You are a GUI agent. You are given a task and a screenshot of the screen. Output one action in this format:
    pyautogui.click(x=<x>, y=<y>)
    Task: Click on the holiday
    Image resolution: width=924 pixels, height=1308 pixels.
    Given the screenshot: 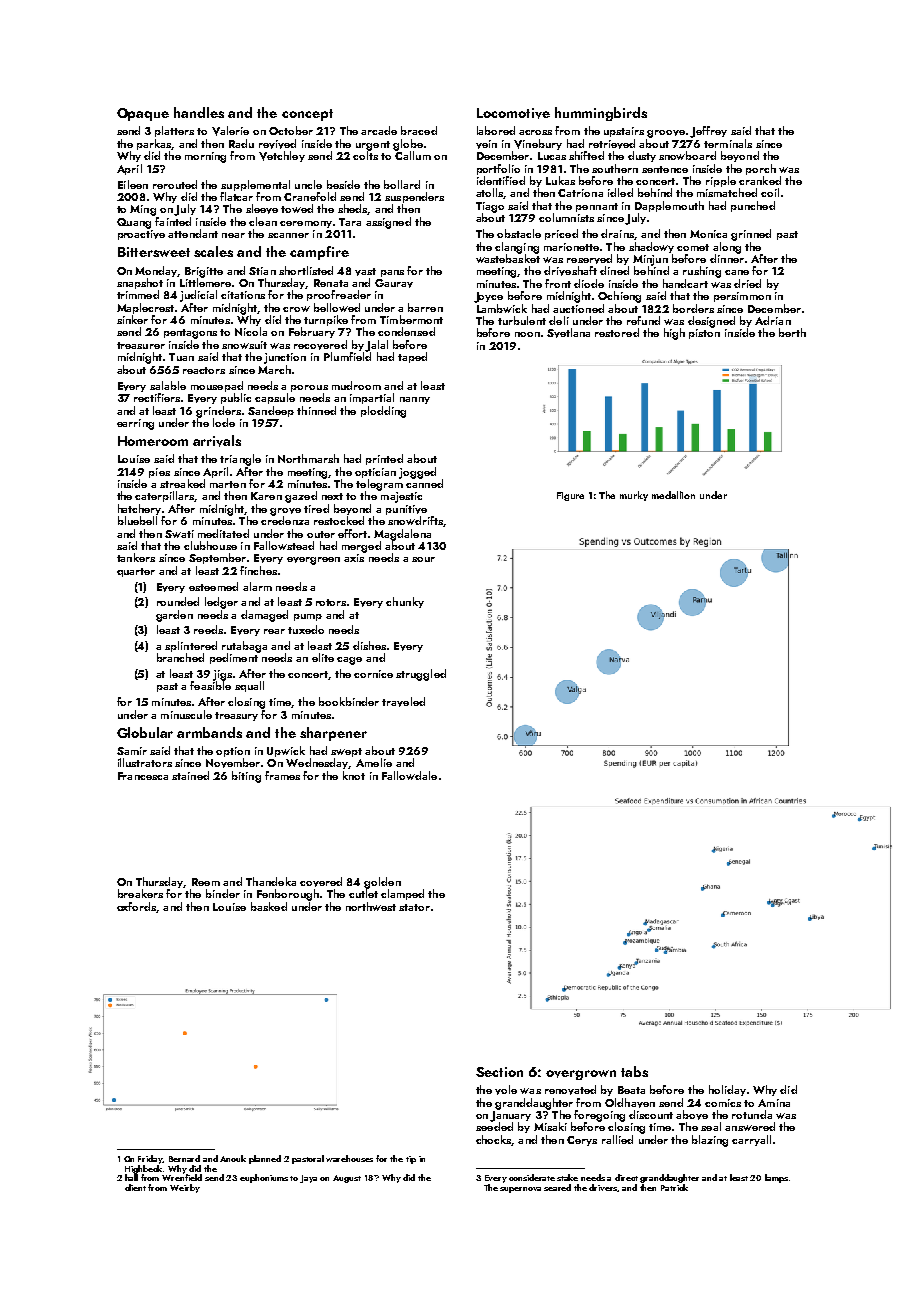 What is the action you would take?
    pyautogui.click(x=727, y=1090)
